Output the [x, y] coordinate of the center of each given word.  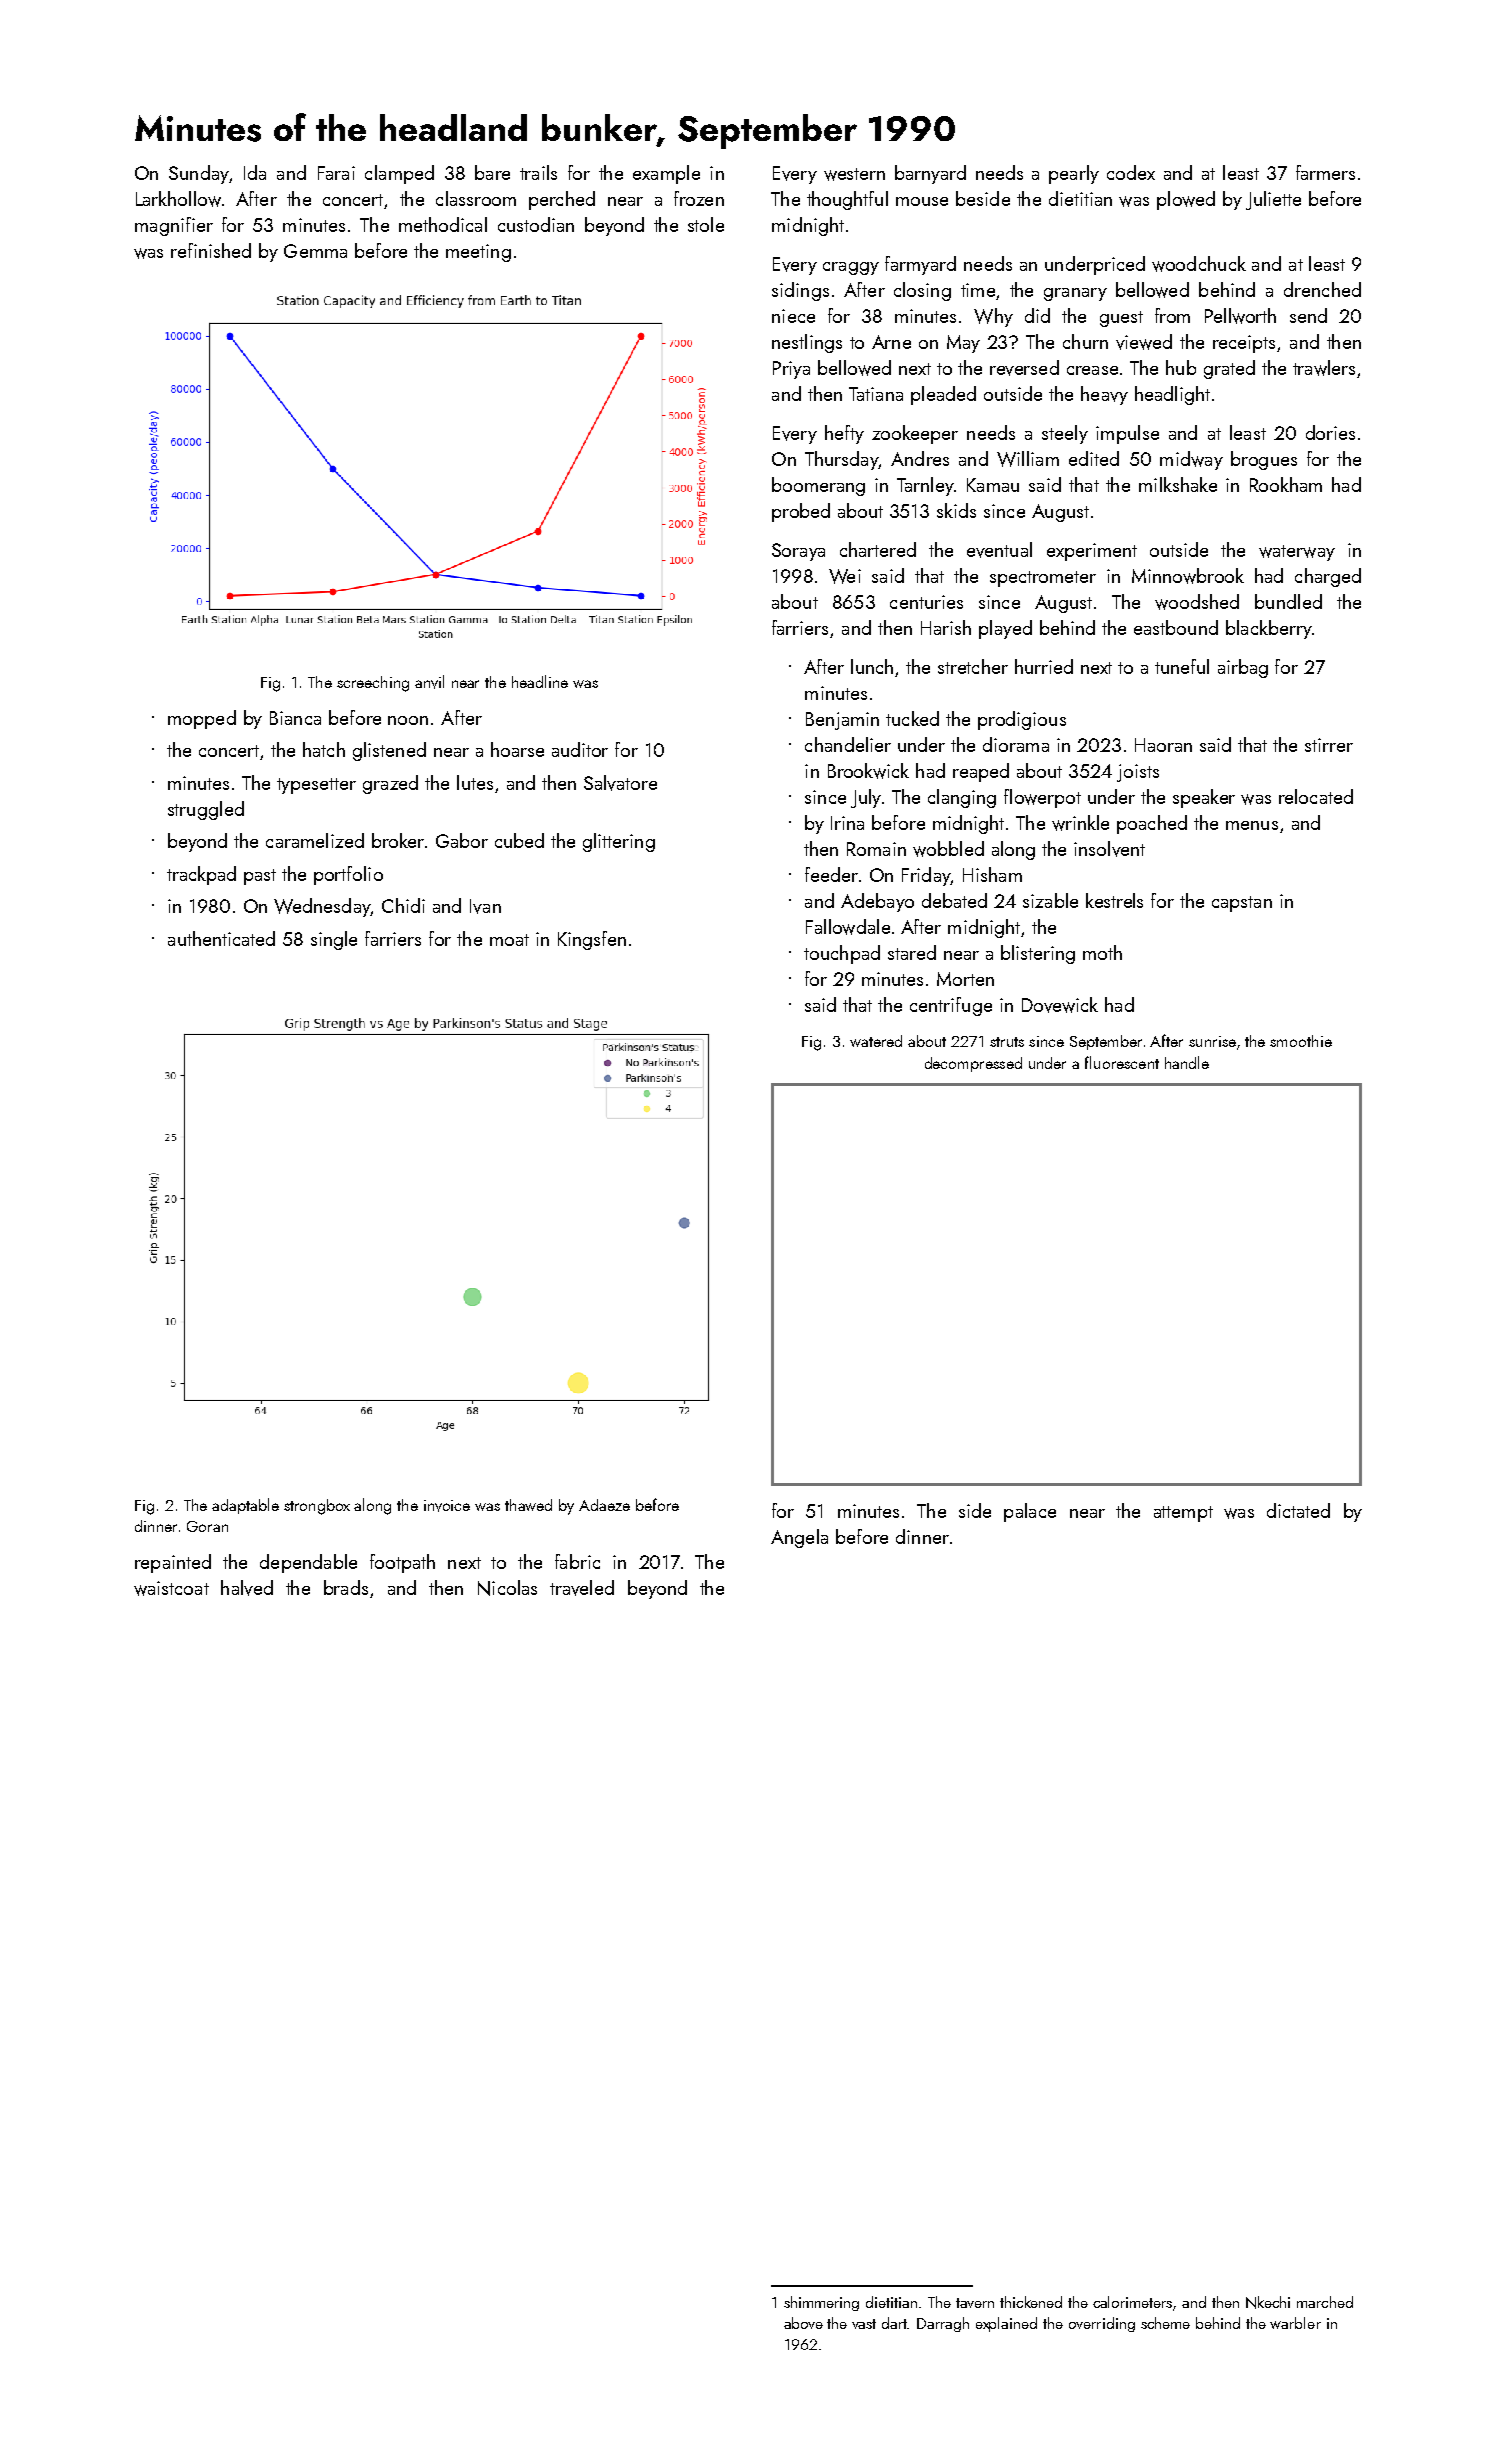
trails [538, 172]
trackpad [201, 875]
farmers [1325, 172]
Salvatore [620, 783]
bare [492, 172]
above [803, 2323]
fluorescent [1122, 1062]
